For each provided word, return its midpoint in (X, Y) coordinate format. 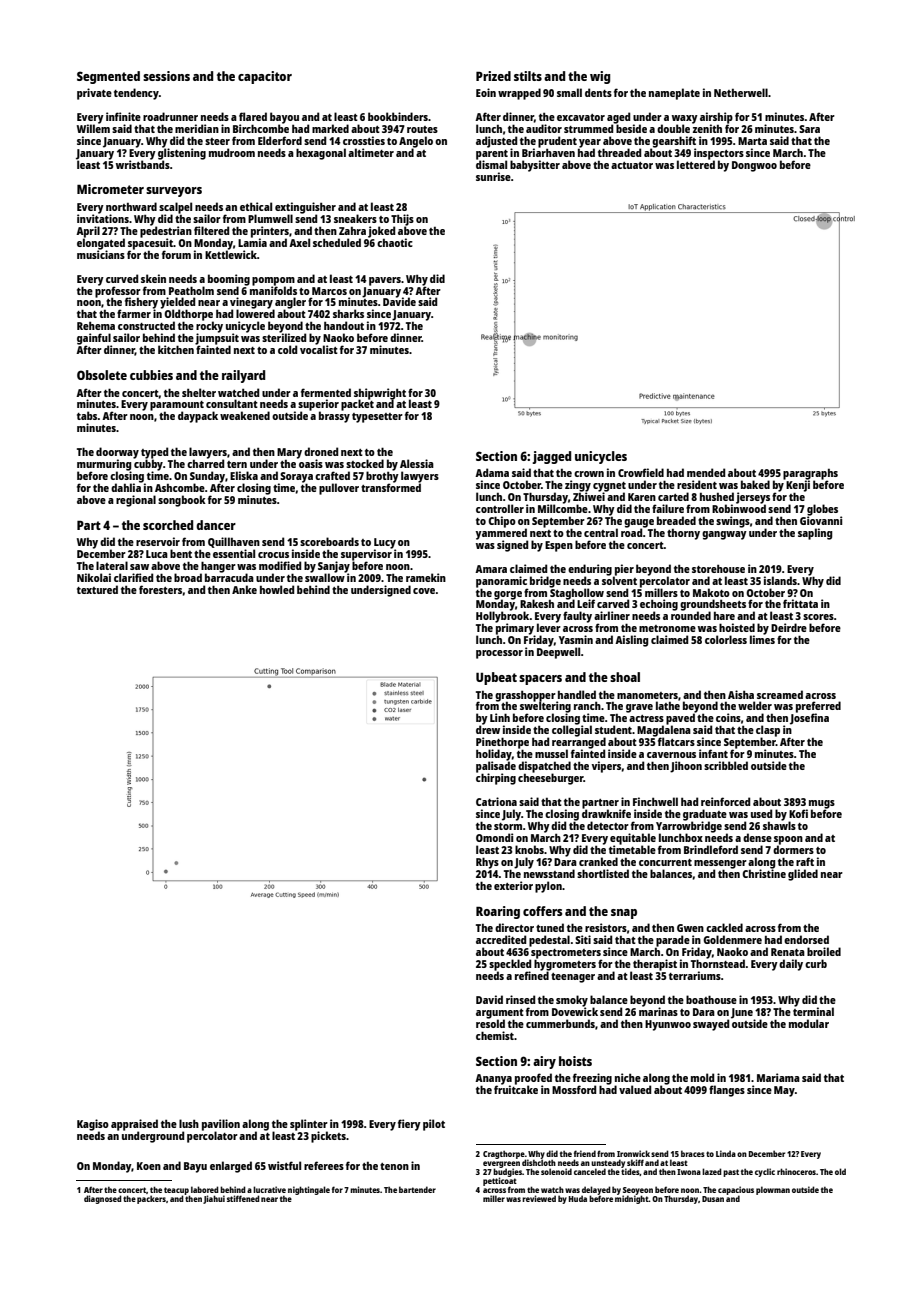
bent (181, 553)
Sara (809, 129)
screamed (780, 694)
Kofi (798, 813)
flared (253, 116)
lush (189, 1123)
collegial (572, 731)
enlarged (231, 1167)
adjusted (496, 142)
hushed (717, 496)
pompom (273, 281)
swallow (325, 577)
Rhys (487, 863)
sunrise (493, 176)
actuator (632, 165)
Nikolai (94, 577)
